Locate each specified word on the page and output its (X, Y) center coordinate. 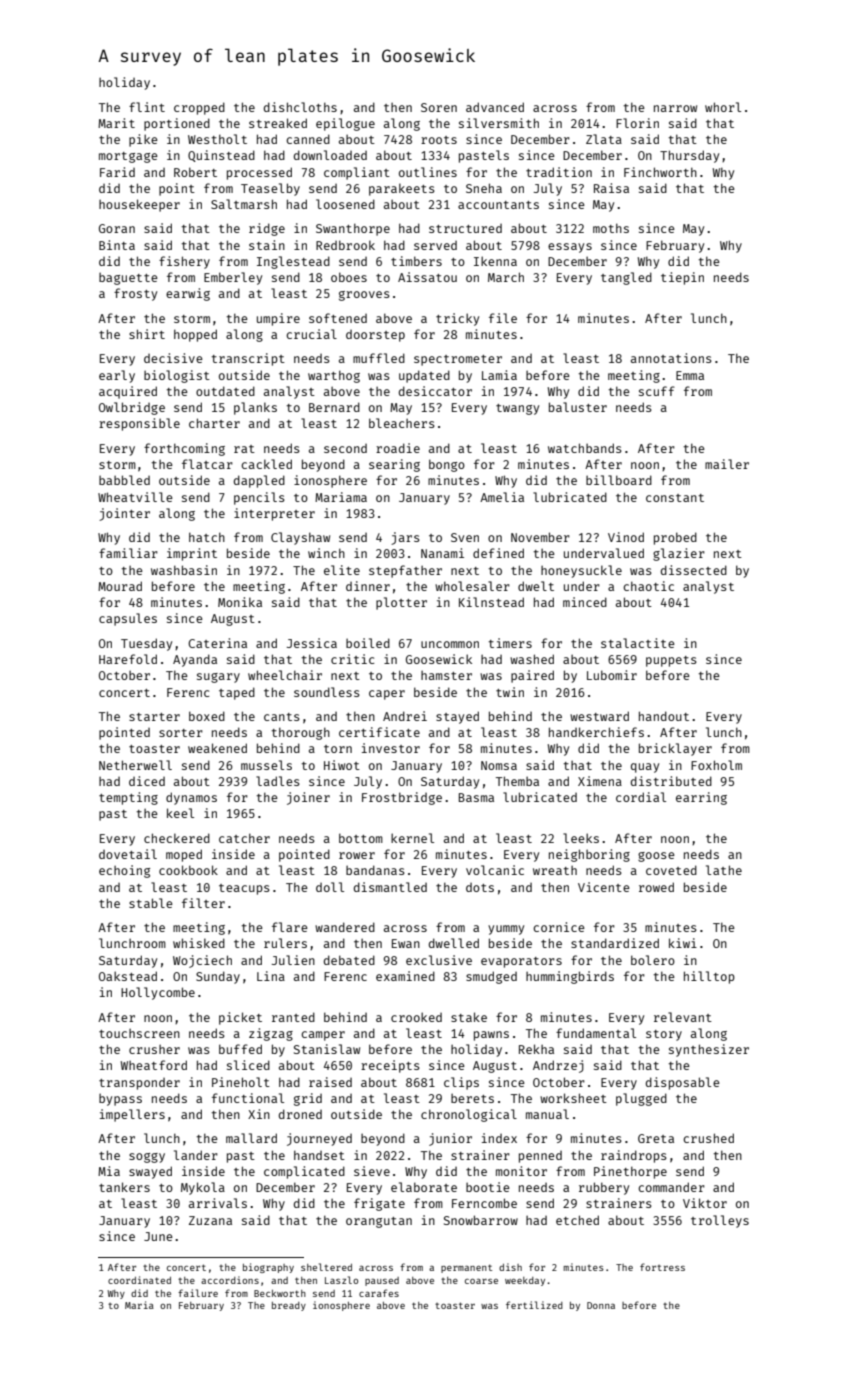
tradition (559, 172)
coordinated (139, 1280)
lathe (724, 870)
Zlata (604, 139)
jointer (124, 514)
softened (338, 318)
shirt (147, 334)
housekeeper (139, 205)
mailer (727, 464)
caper (387, 695)
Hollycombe (158, 993)
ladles (278, 781)
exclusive (439, 960)
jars (405, 538)
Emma (690, 375)
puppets (671, 661)
